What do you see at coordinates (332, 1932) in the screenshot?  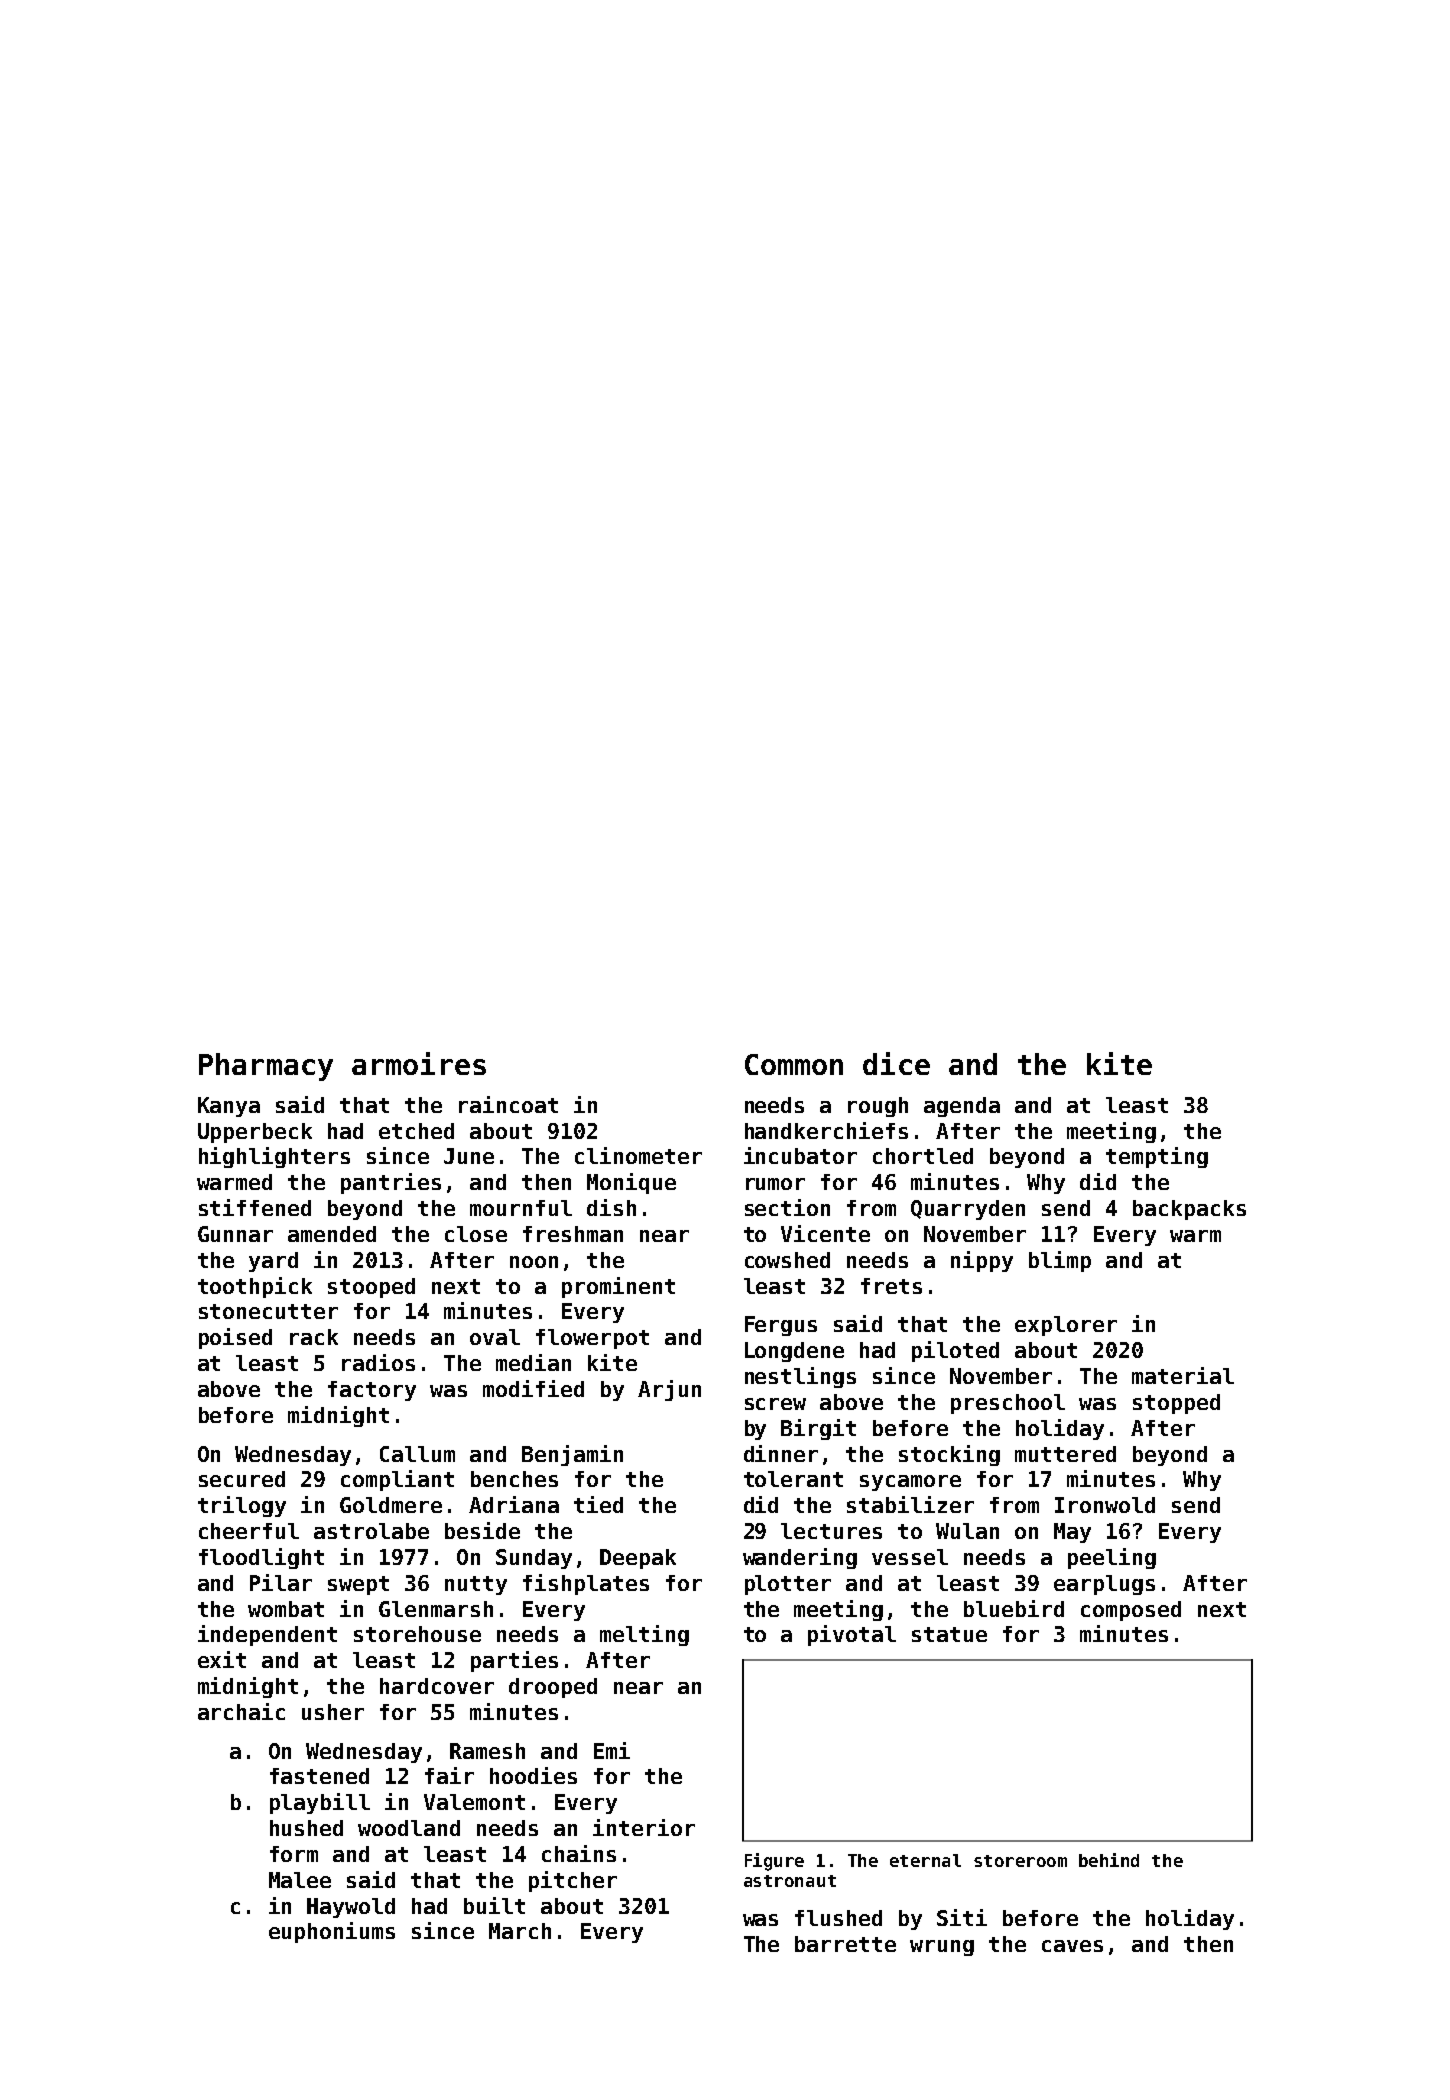 I see `euphoniums` at bounding box center [332, 1932].
